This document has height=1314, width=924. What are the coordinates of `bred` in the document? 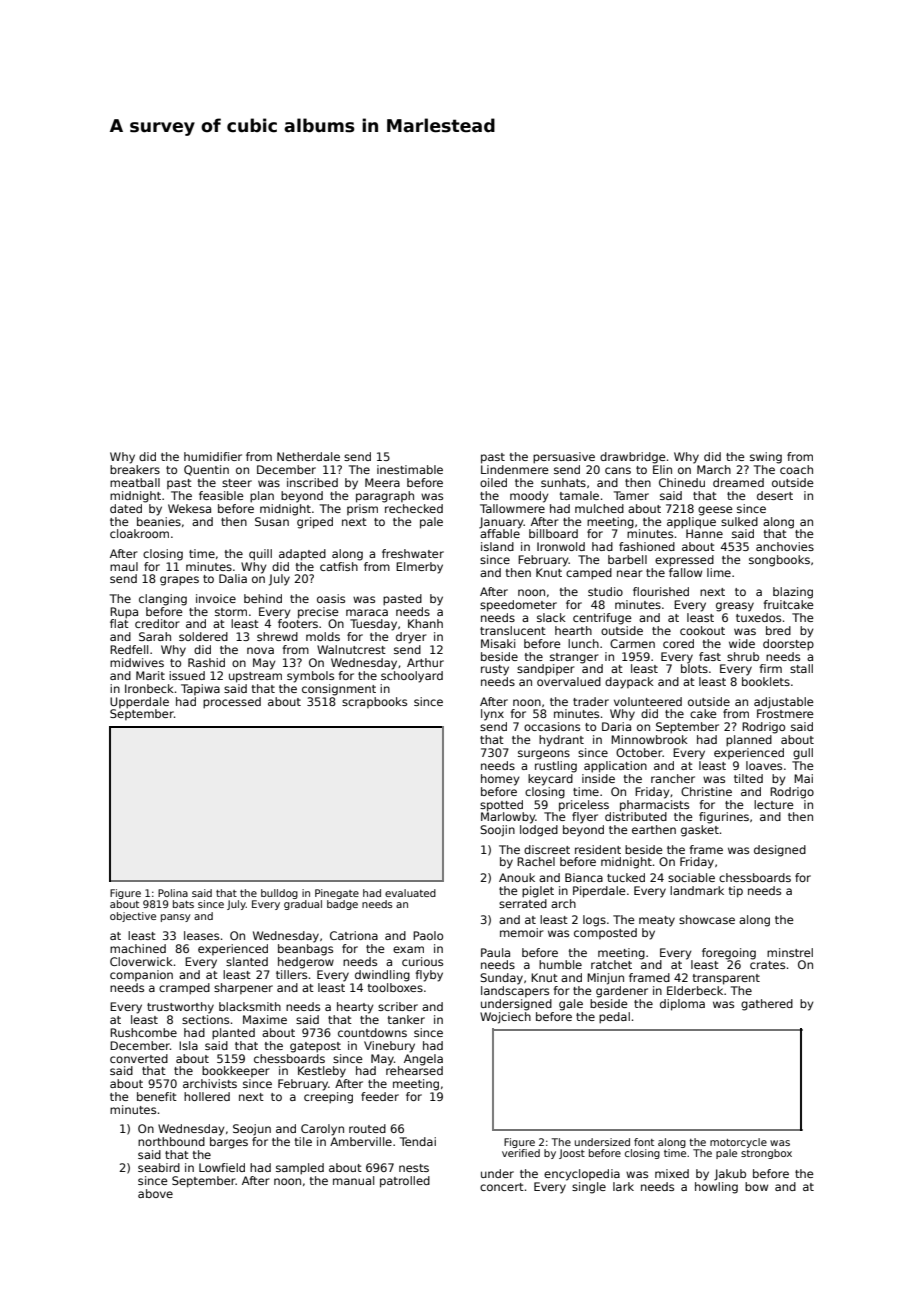 It's located at (778, 630).
